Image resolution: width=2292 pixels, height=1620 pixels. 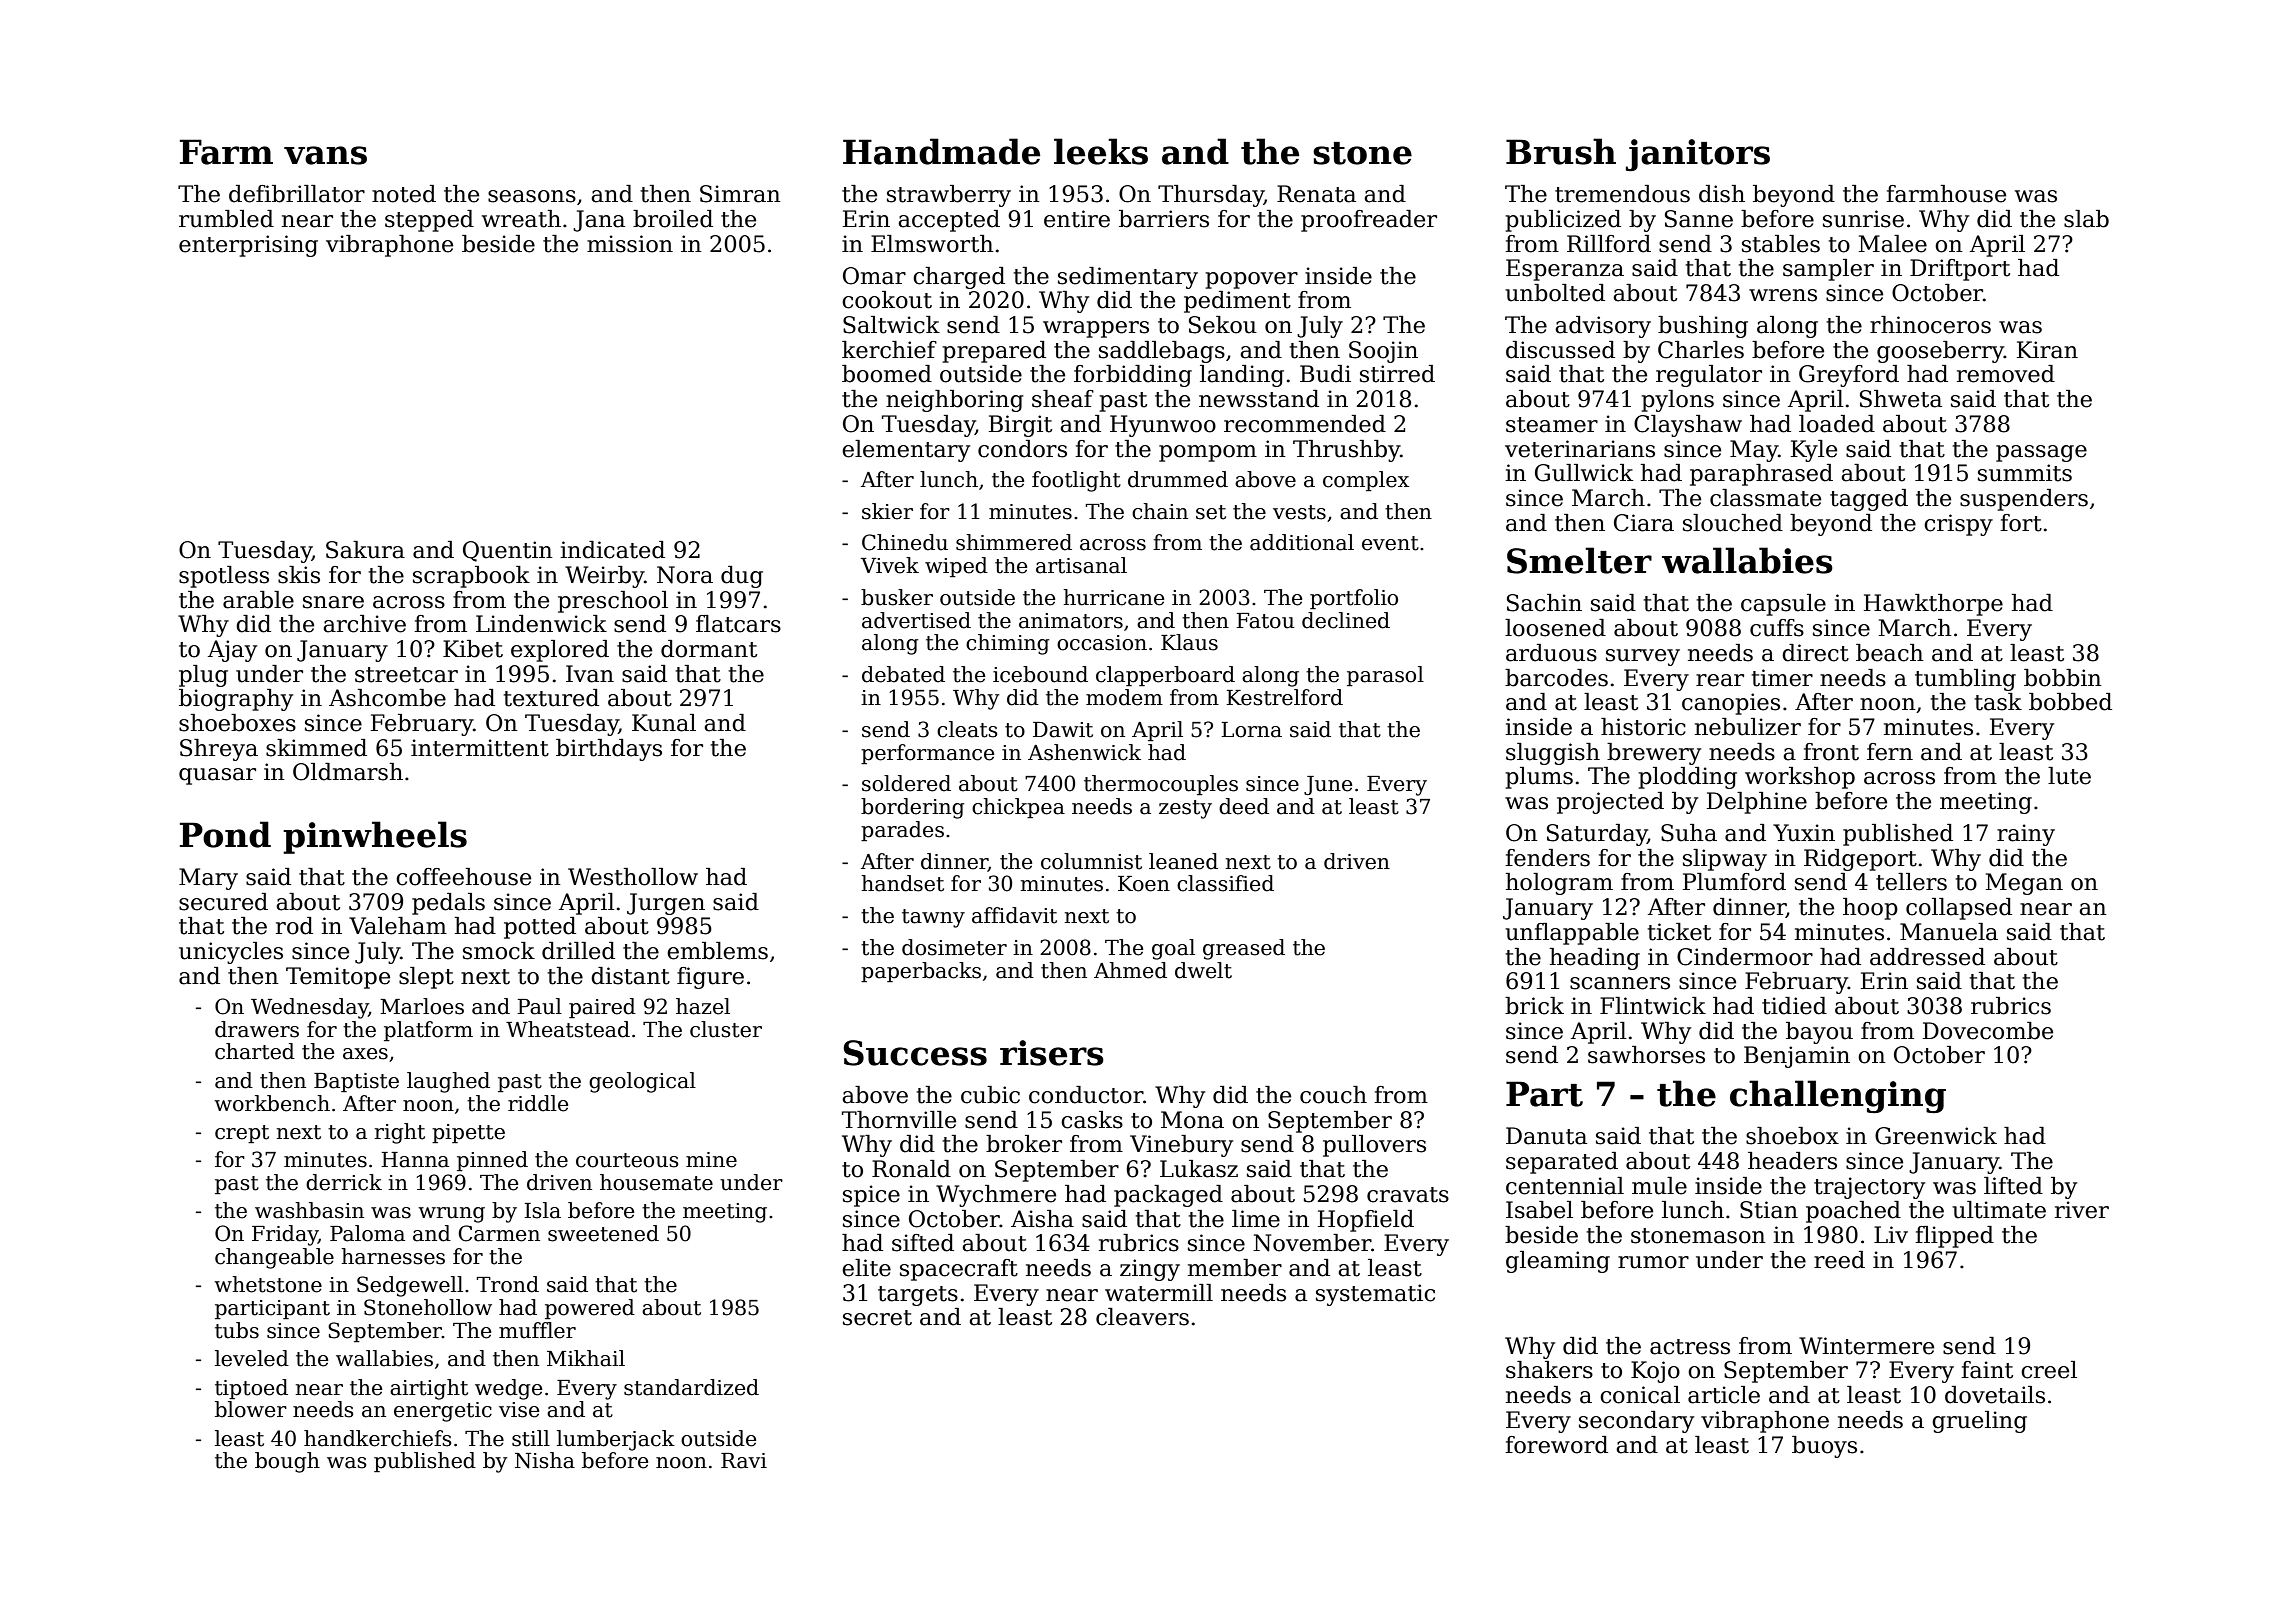 I want to click on buoys, so click(x=1824, y=1447).
